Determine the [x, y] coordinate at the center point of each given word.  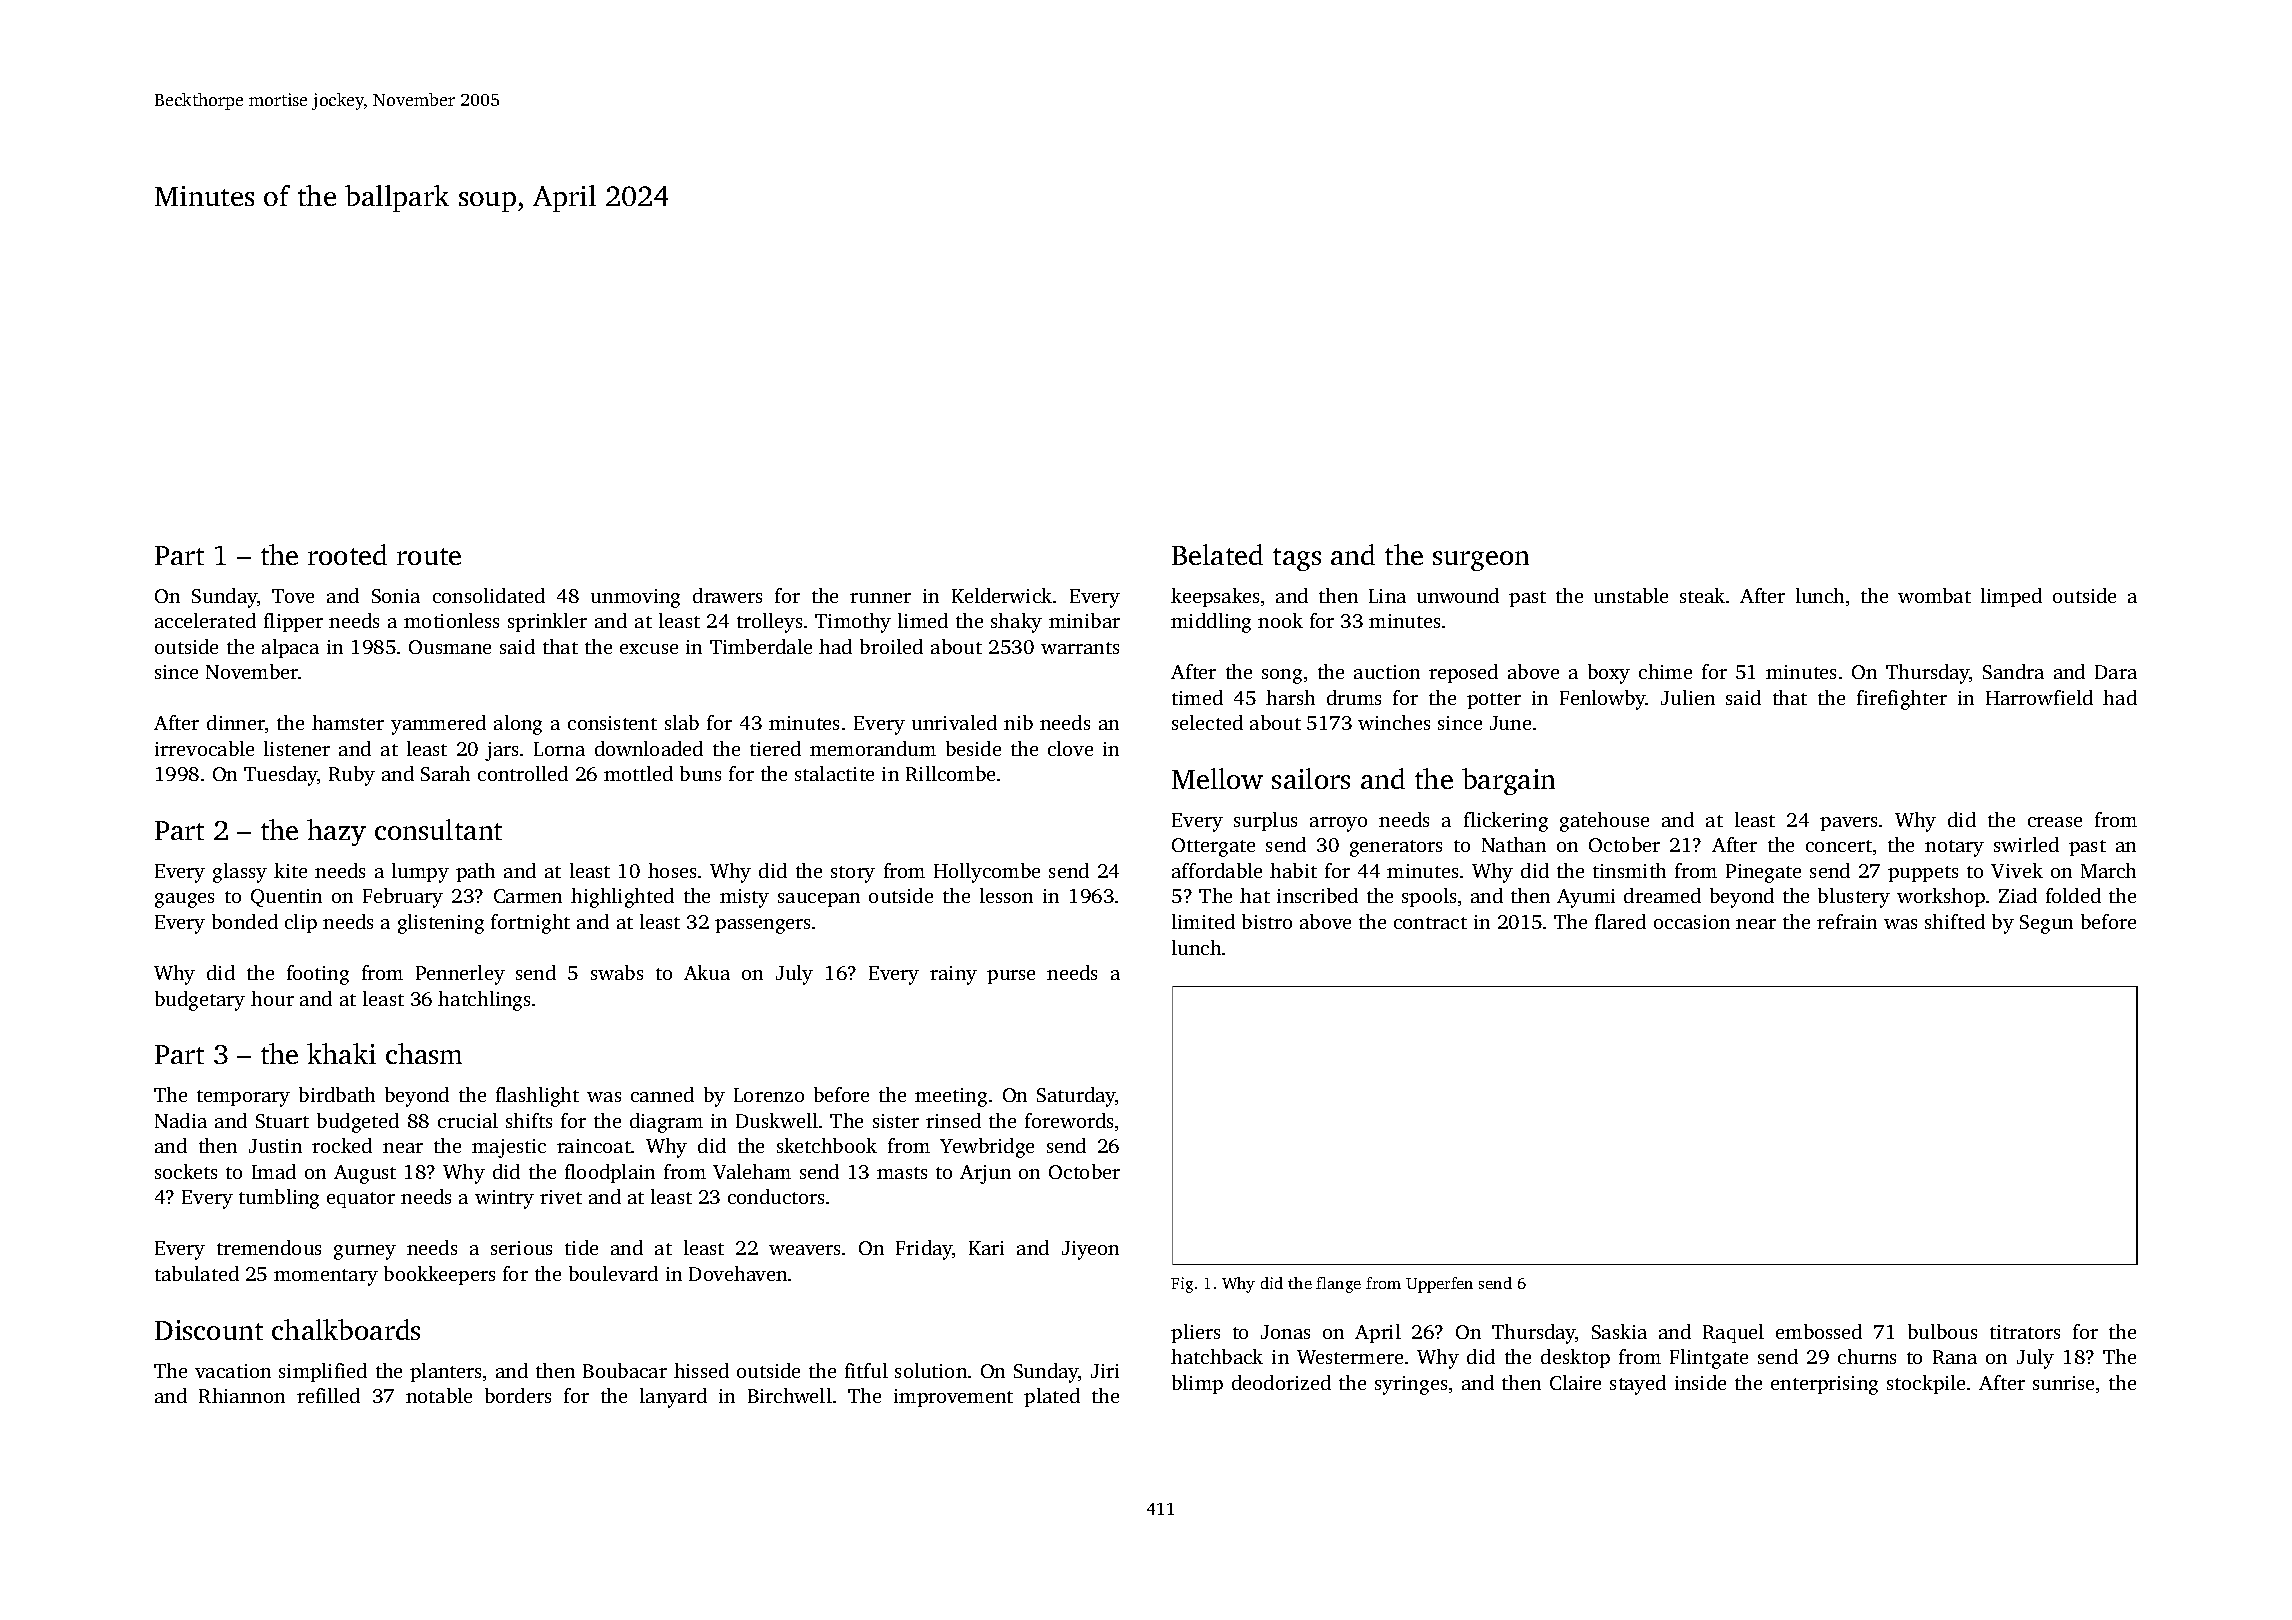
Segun [2046, 924]
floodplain [610, 1173]
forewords [1069, 1120]
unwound [1458, 595]
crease [2055, 822]
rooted [347, 554]
